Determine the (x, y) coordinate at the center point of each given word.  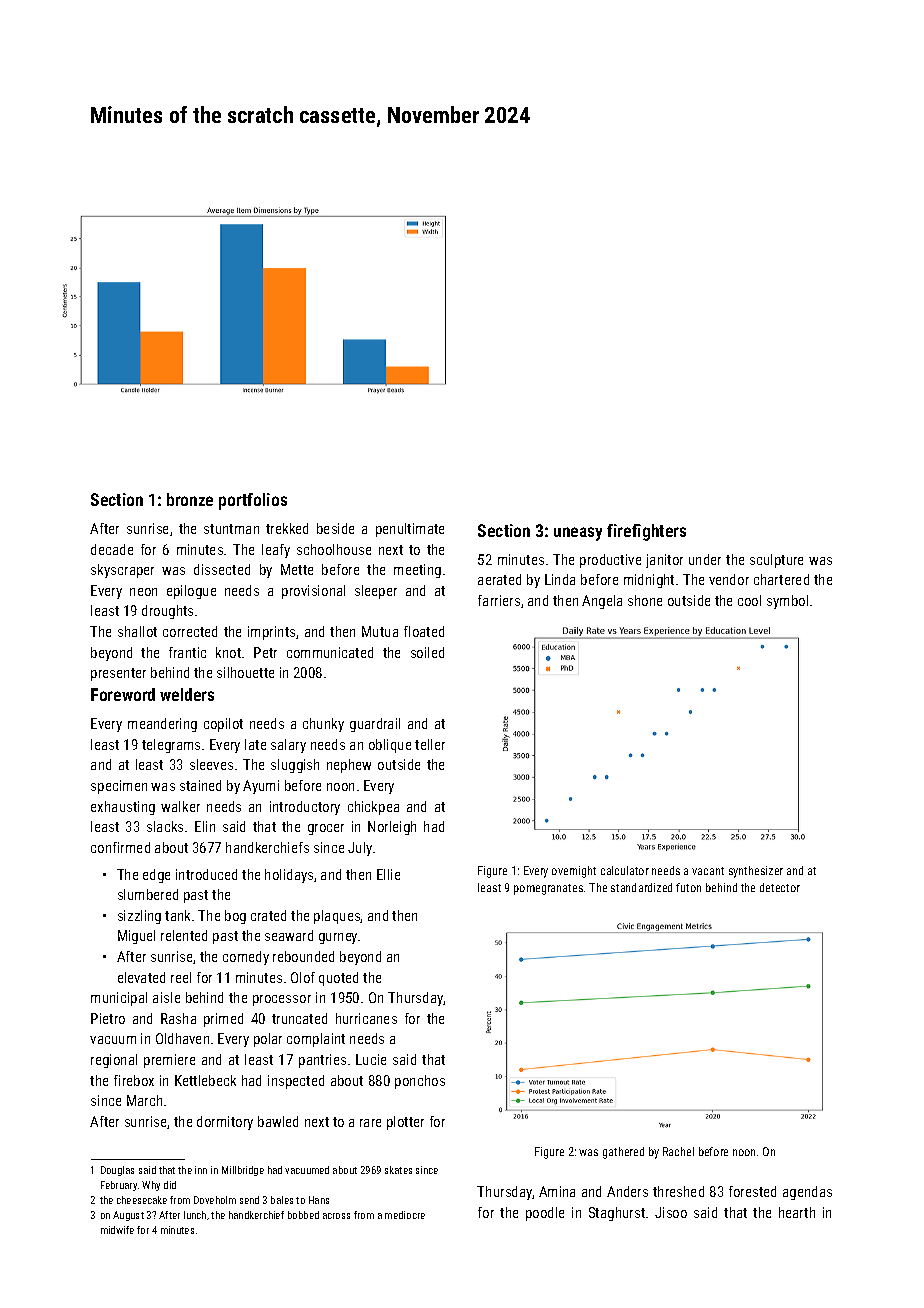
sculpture (776, 561)
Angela (602, 602)
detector (780, 887)
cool (749, 600)
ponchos (420, 1082)
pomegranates (548, 889)
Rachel (678, 1151)
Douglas (117, 1171)
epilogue (191, 592)
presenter (118, 674)
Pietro (108, 1018)
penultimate (410, 530)
